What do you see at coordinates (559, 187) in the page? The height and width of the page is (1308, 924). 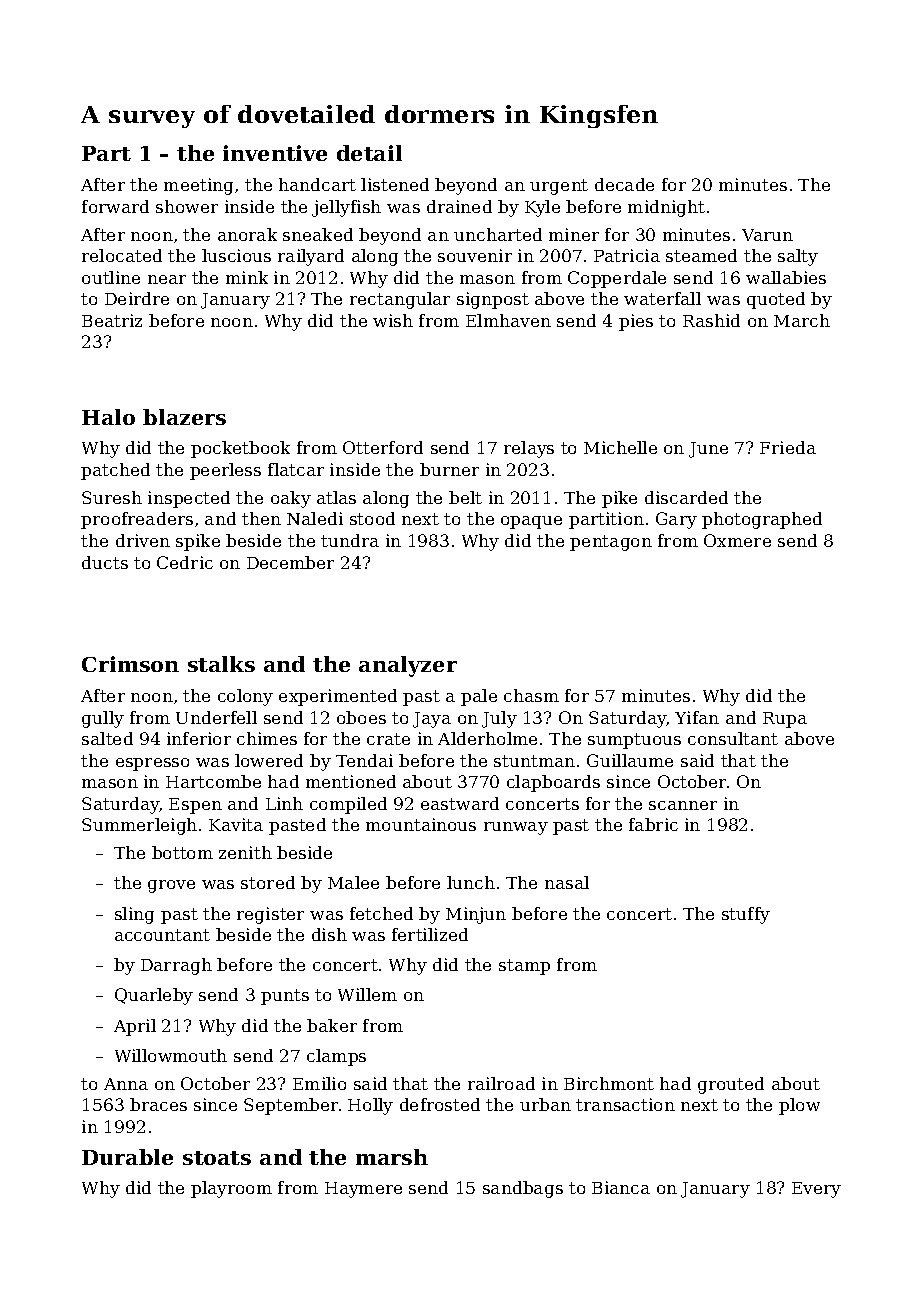 I see `urgent` at bounding box center [559, 187].
